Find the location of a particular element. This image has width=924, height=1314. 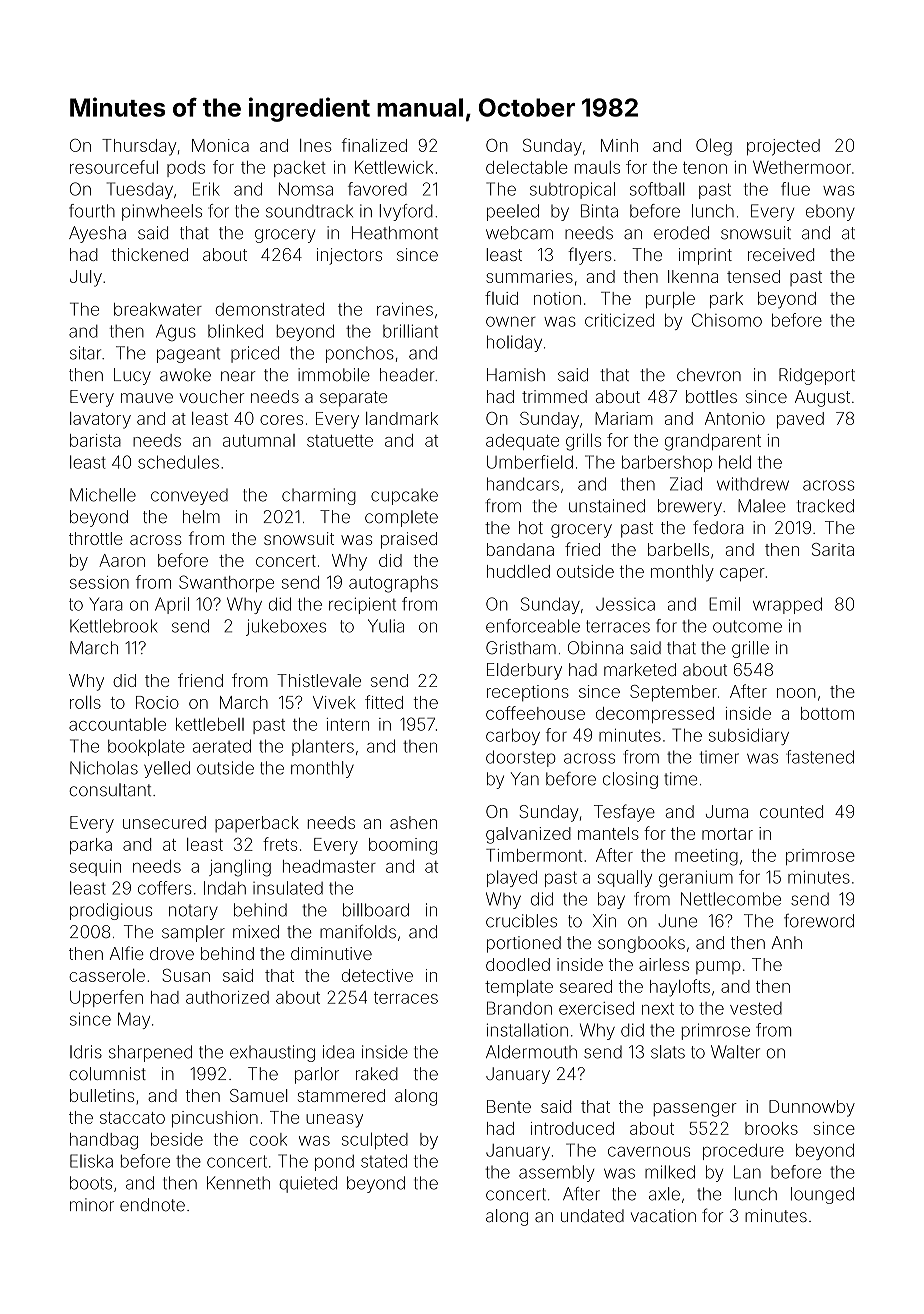

Oleg is located at coordinates (714, 147).
